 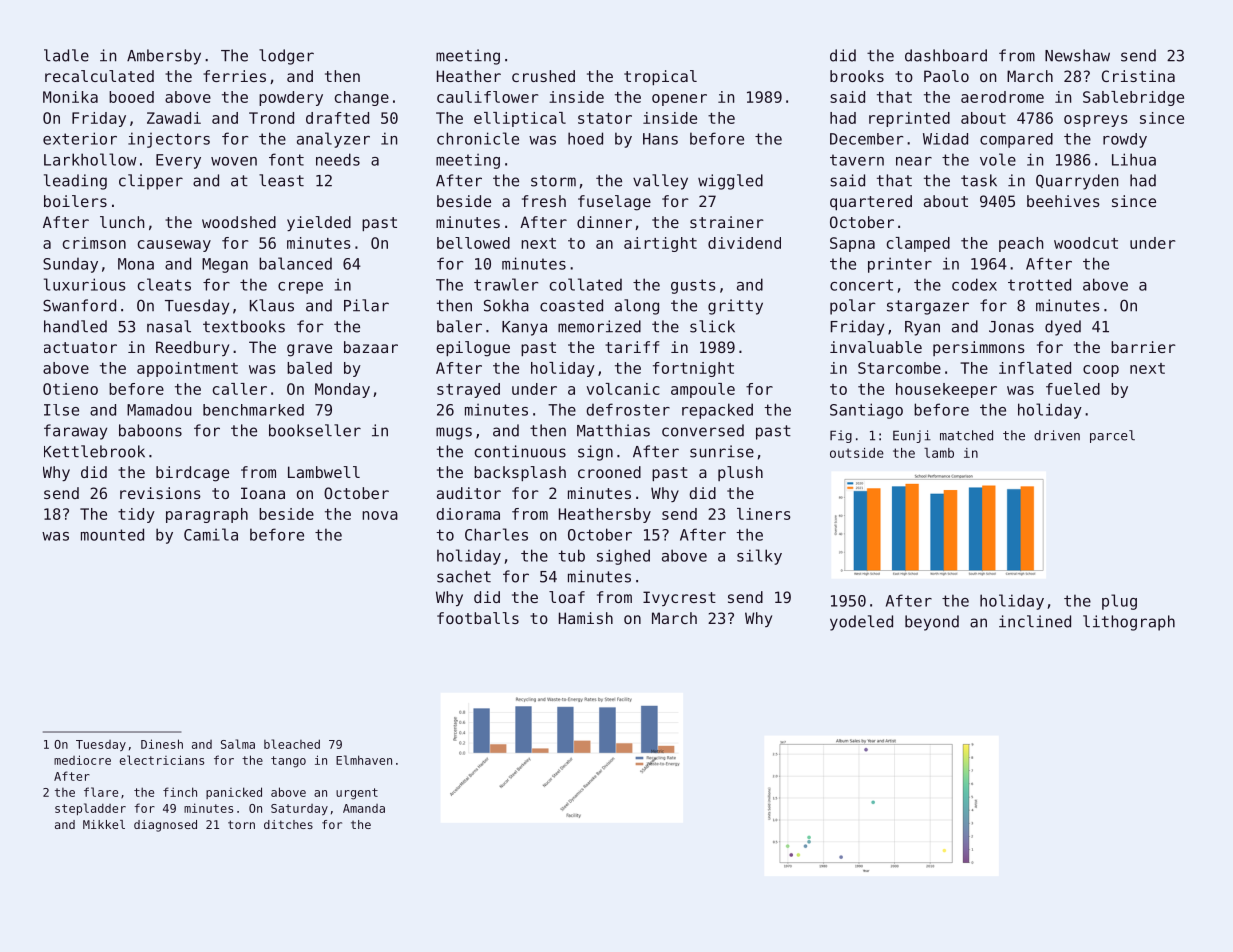 I want to click on Sokha, so click(x=506, y=305).
